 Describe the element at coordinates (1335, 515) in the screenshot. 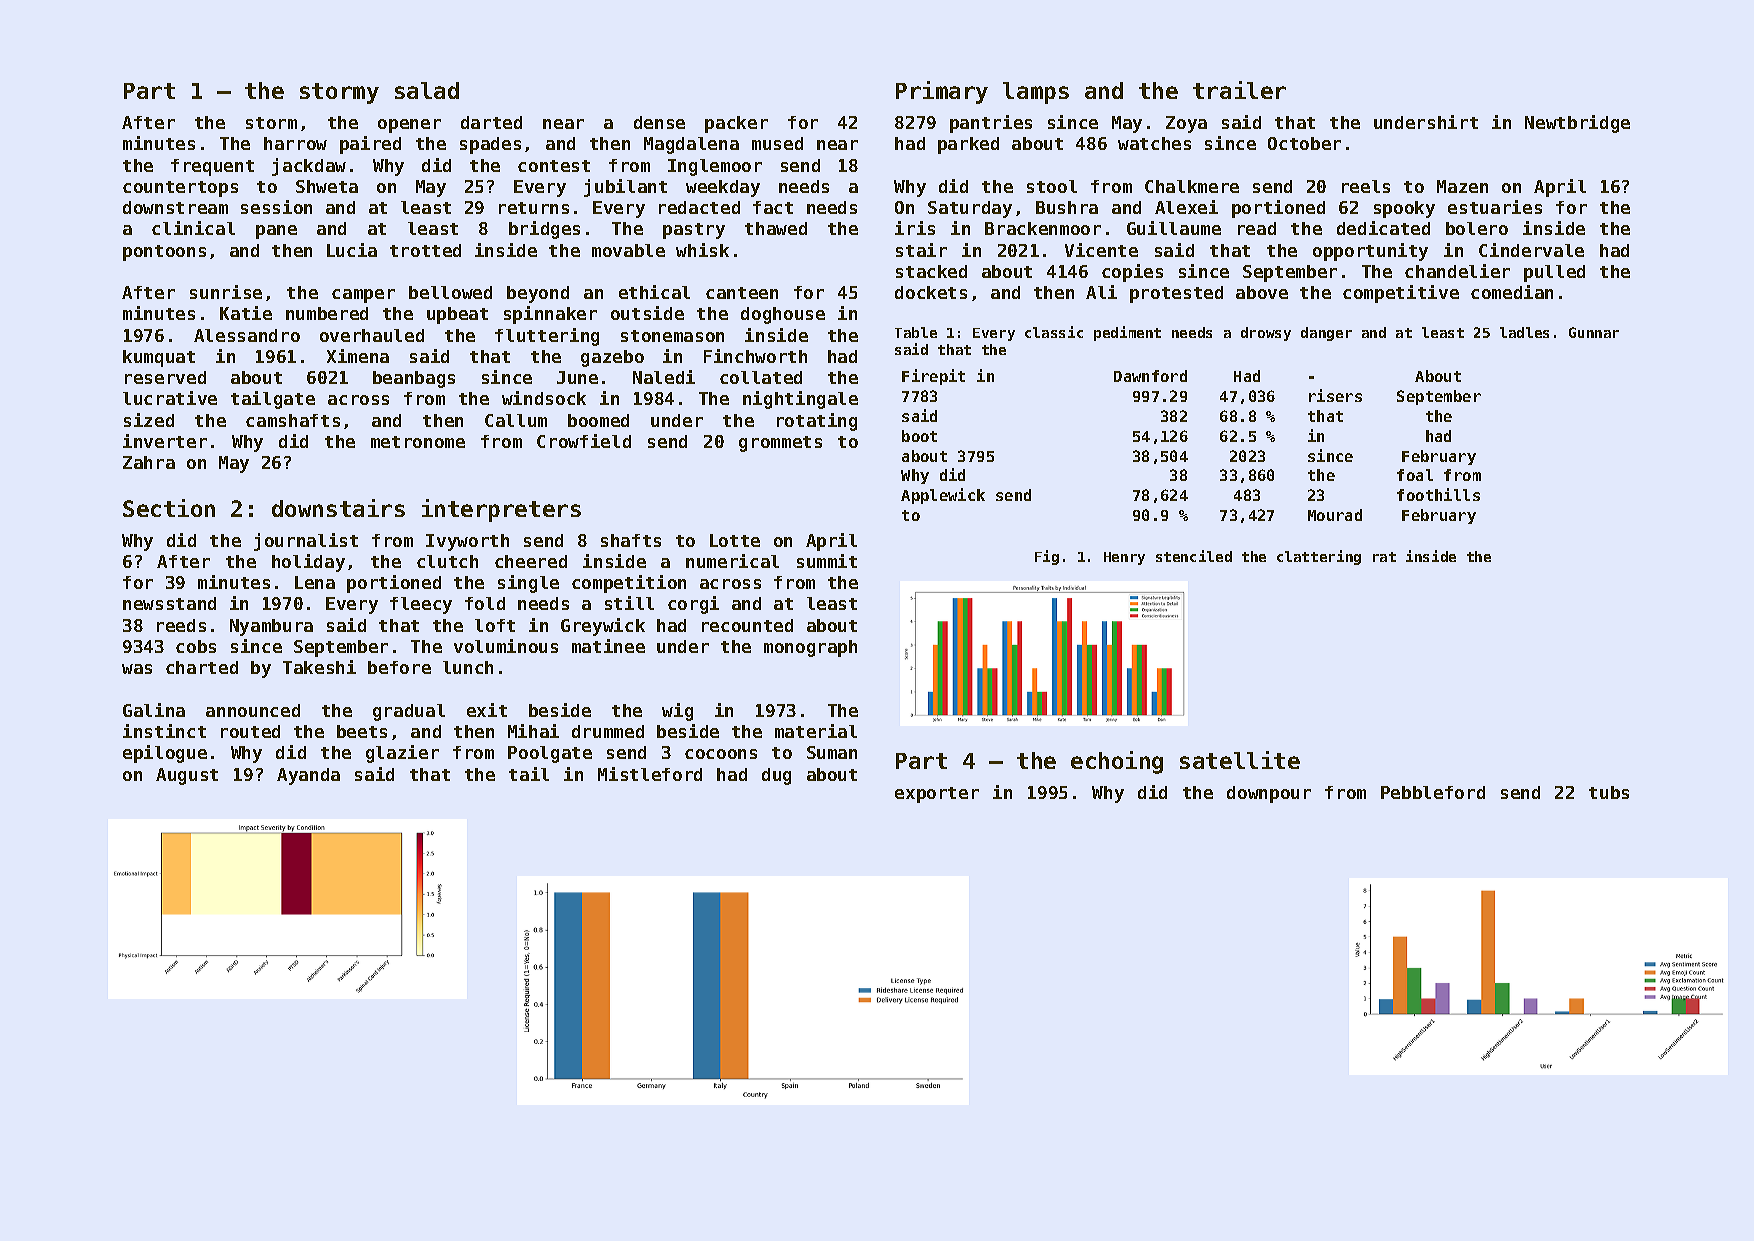

I see `Mourad` at that location.
